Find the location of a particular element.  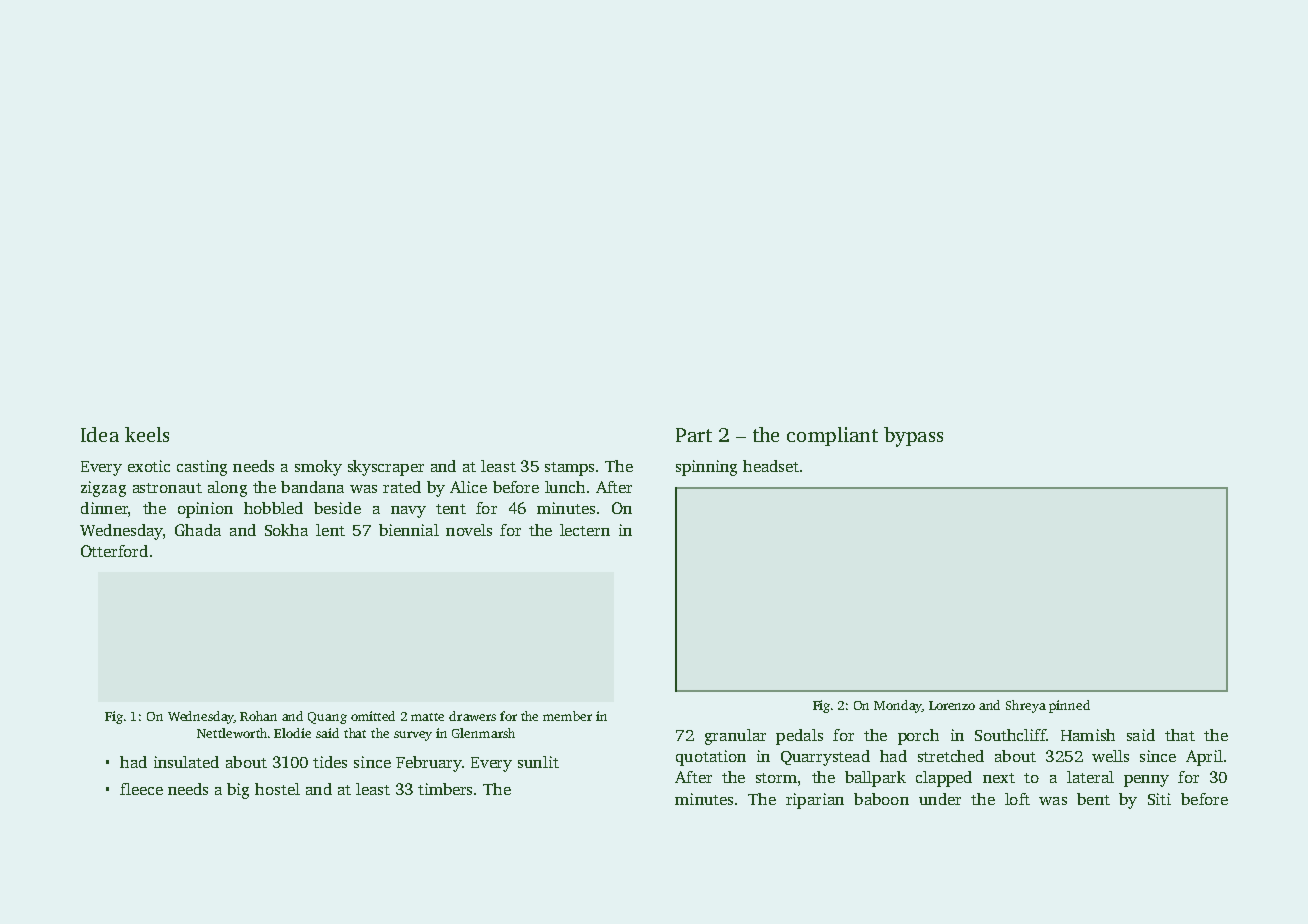

Otterford is located at coordinates (114, 551).
